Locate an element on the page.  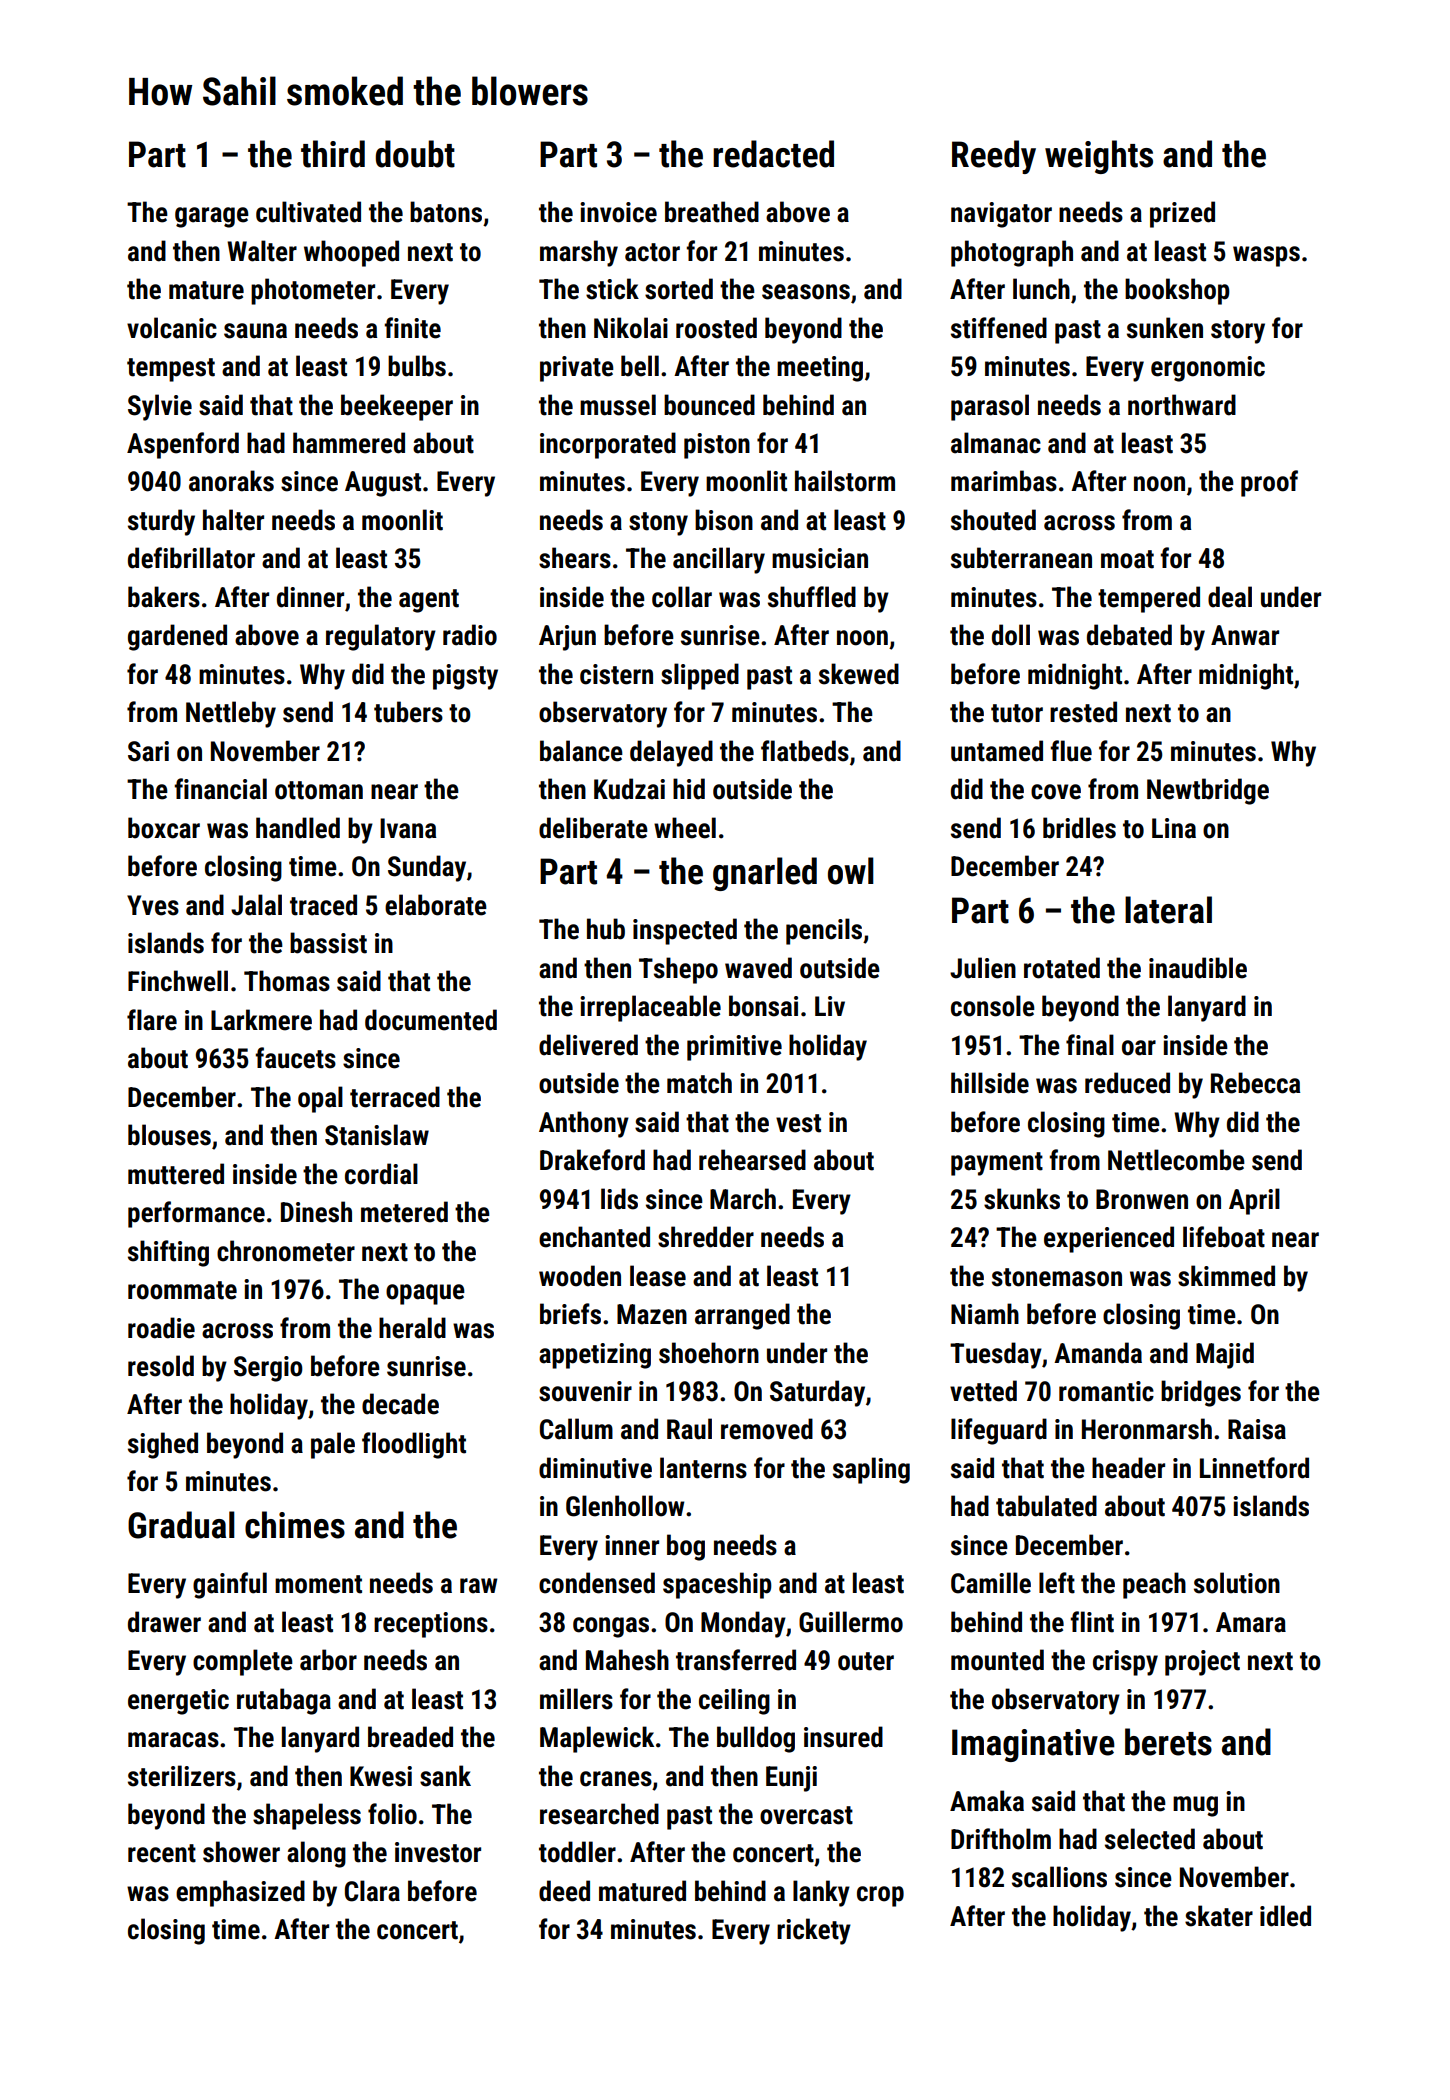
volcanic is located at coordinates (172, 328).
